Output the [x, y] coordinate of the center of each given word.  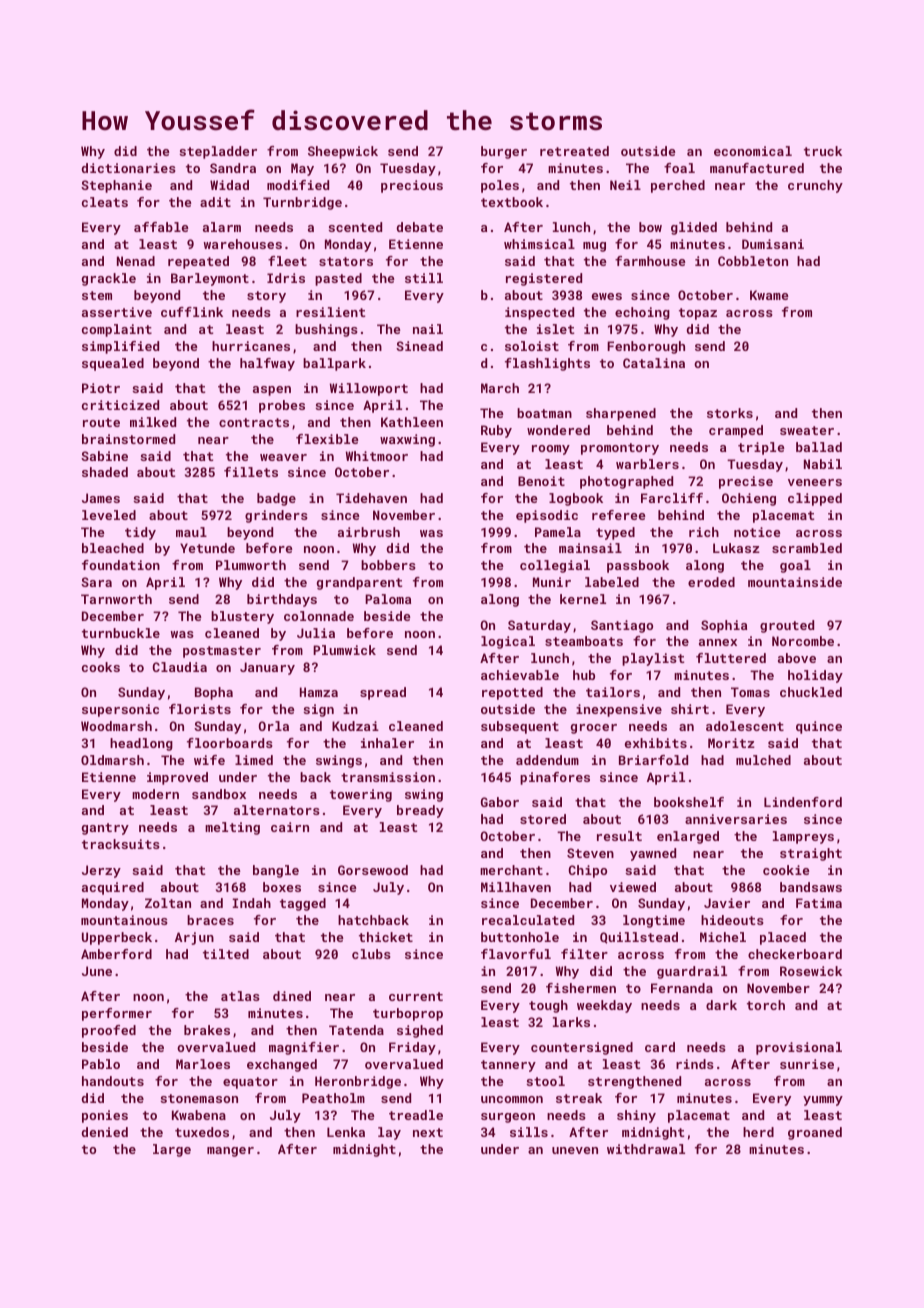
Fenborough [646, 347]
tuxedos [202, 1132]
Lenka [346, 1132]
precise [746, 482]
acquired [113, 888]
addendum [547, 760]
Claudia [179, 667]
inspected [539, 313]
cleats [105, 202]
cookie [786, 870]
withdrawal [646, 1149]
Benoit [541, 481]
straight [811, 854]
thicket [386, 937]
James [101, 498]
